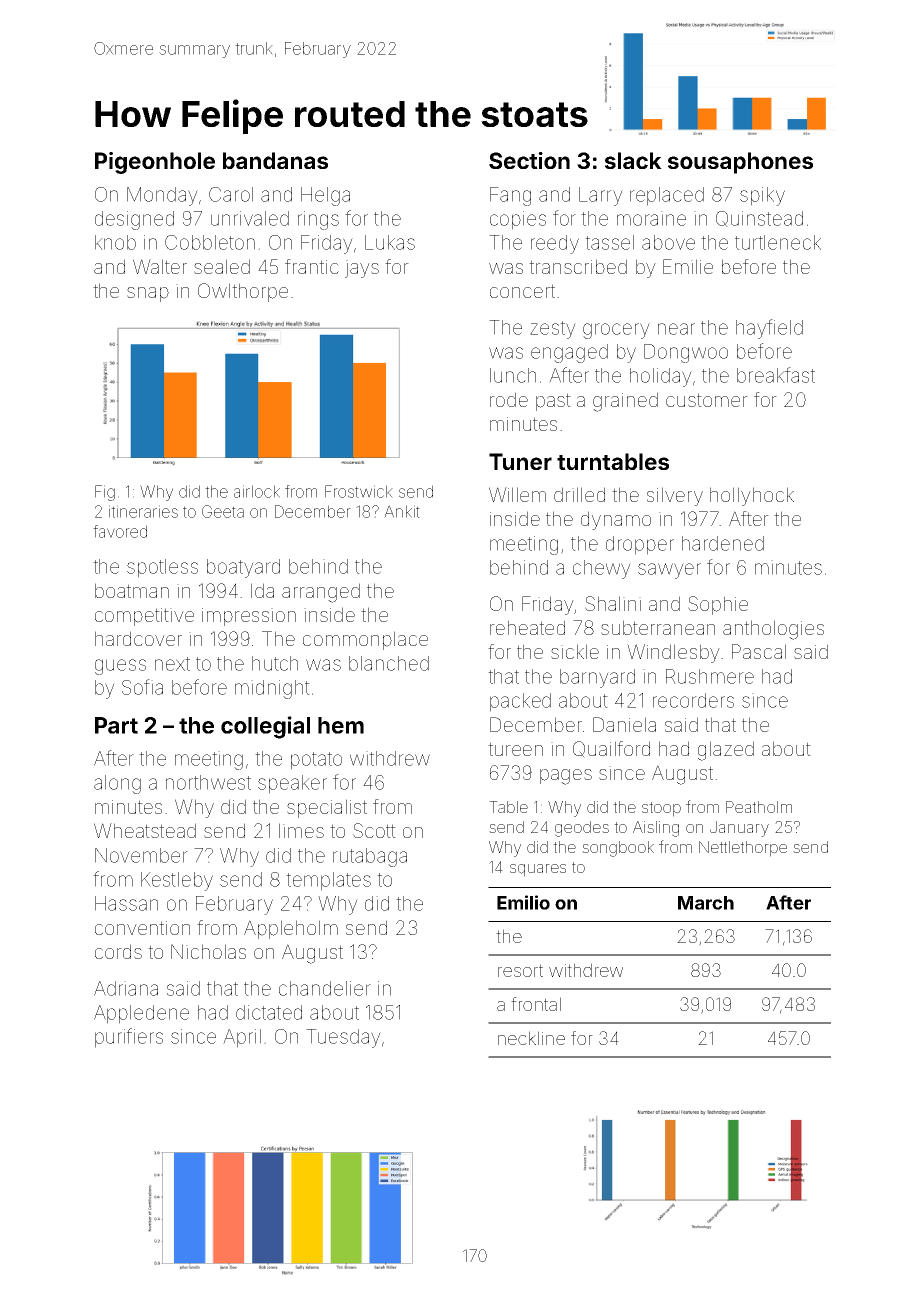  What do you see at coordinates (126, 903) in the screenshot?
I see `Hassan` at bounding box center [126, 903].
